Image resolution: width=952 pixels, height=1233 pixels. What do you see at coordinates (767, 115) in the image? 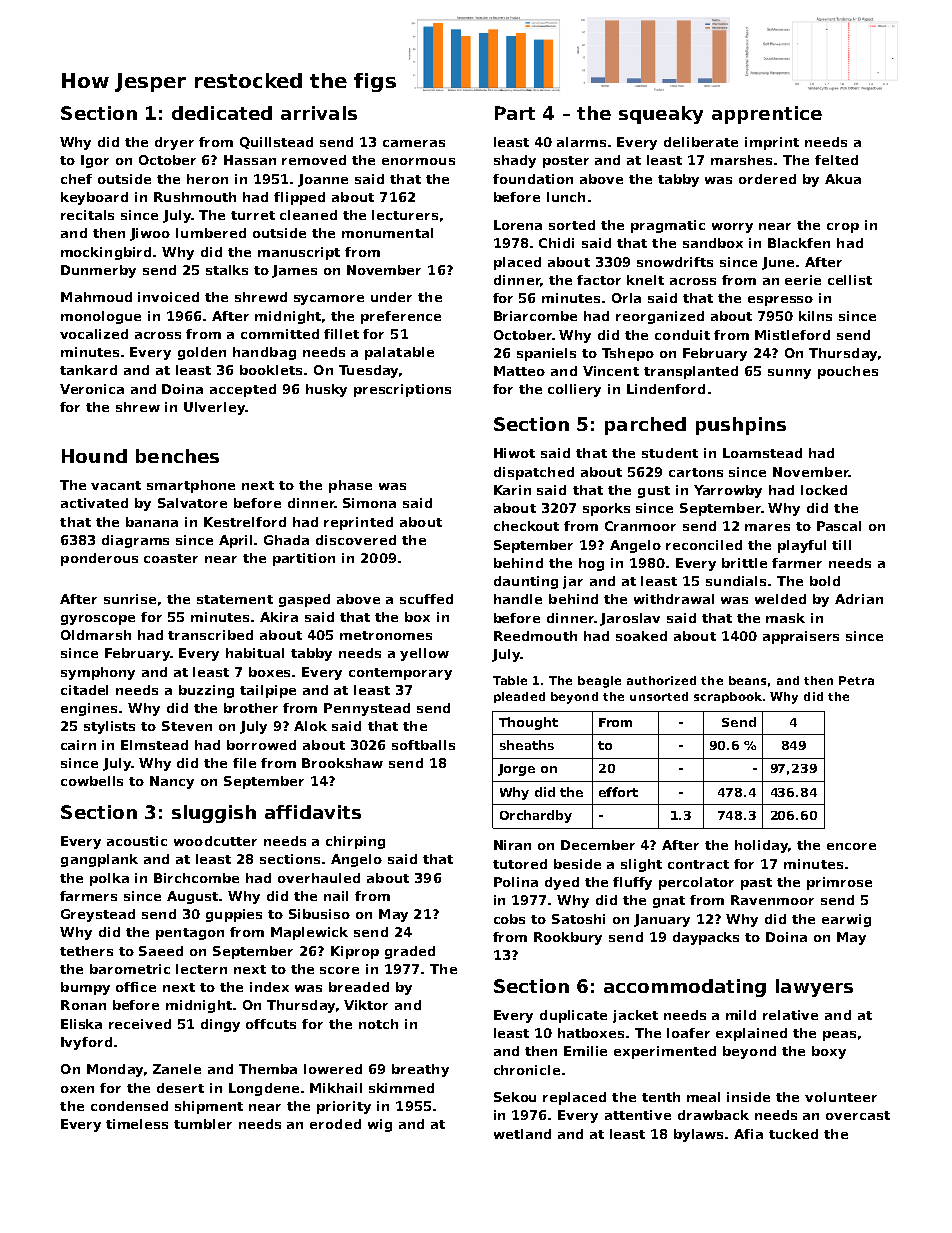
I see `apprentice` at bounding box center [767, 115].
